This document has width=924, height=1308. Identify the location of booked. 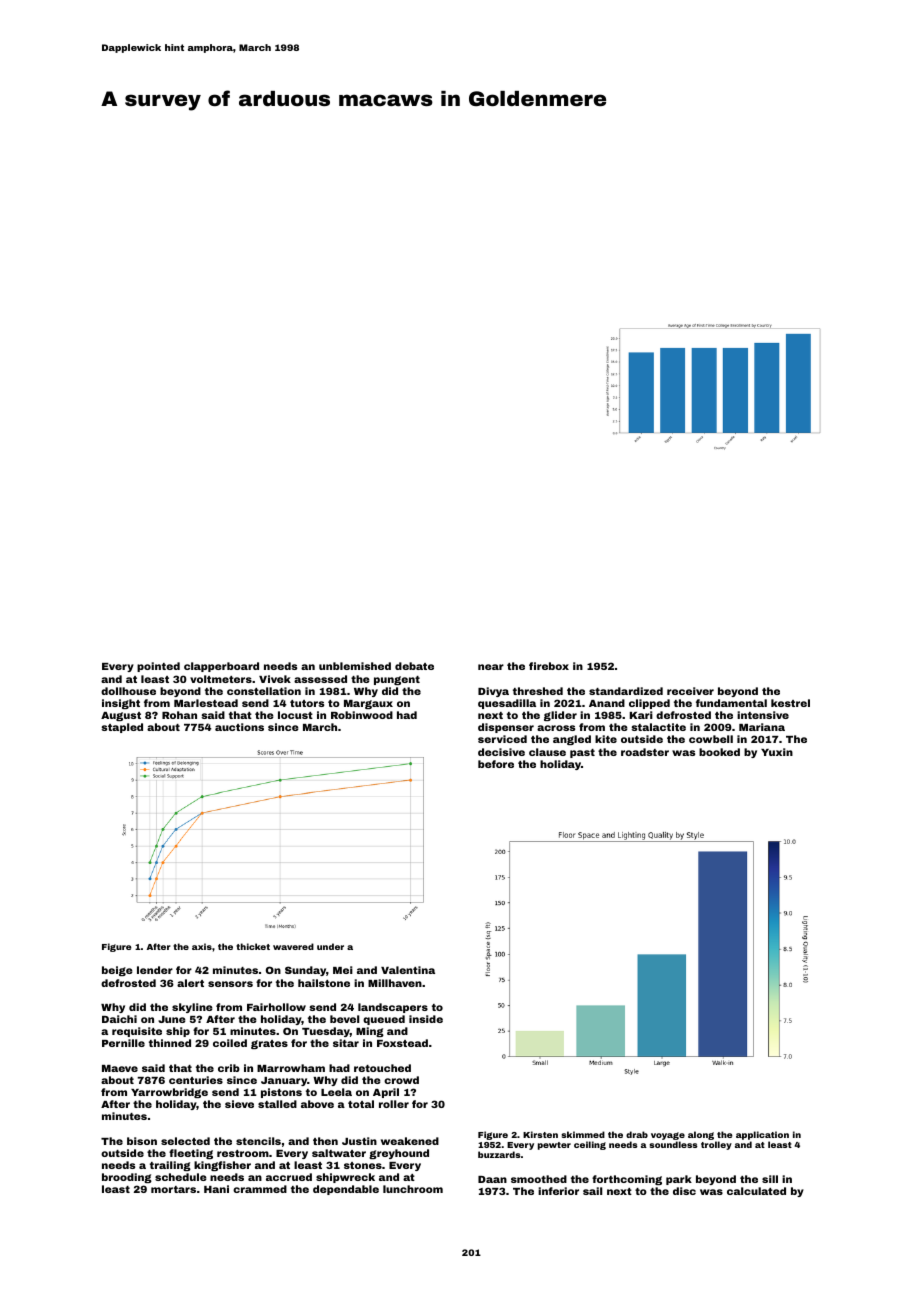
(719, 752).
